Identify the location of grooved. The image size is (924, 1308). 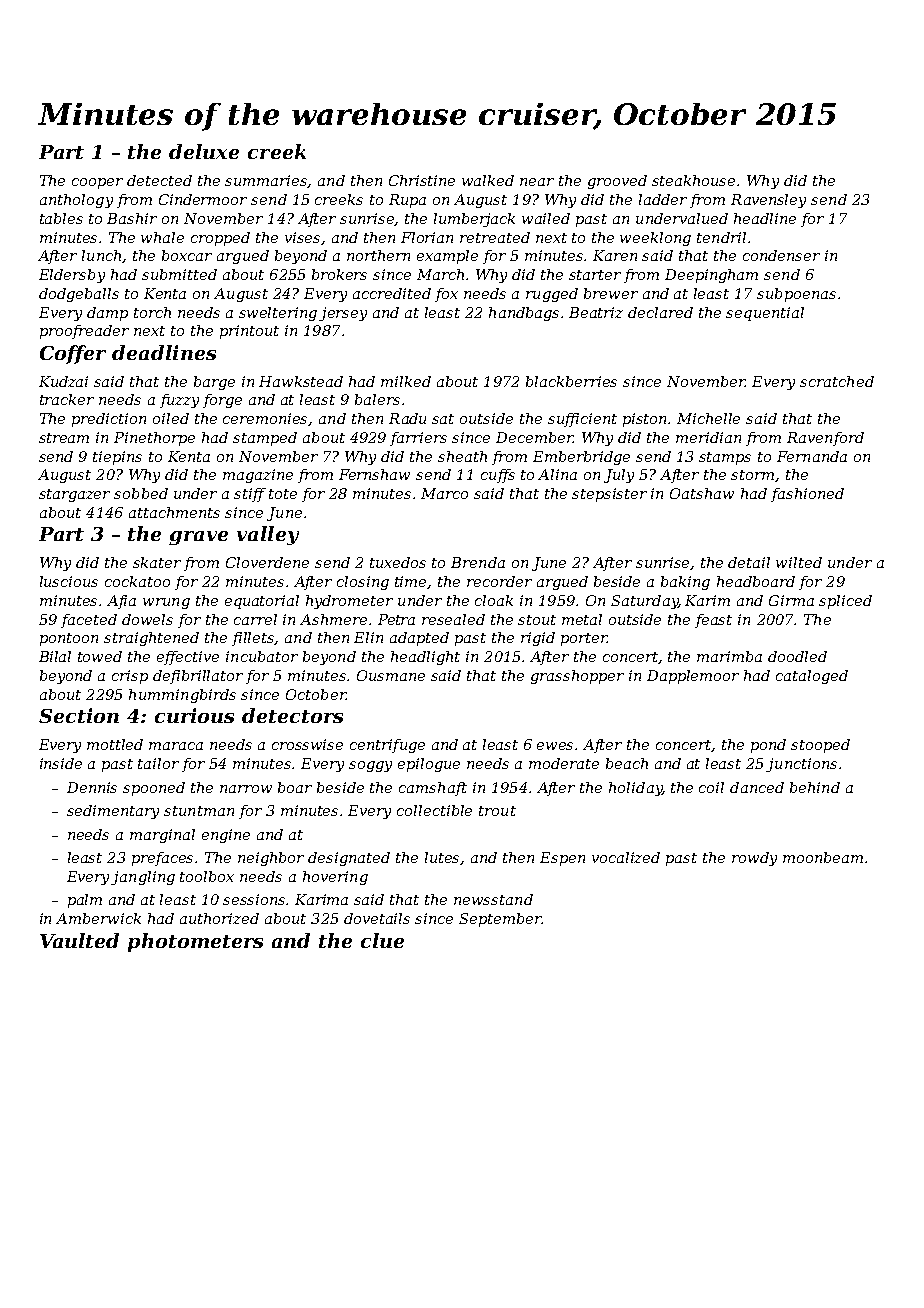
(617, 182).
